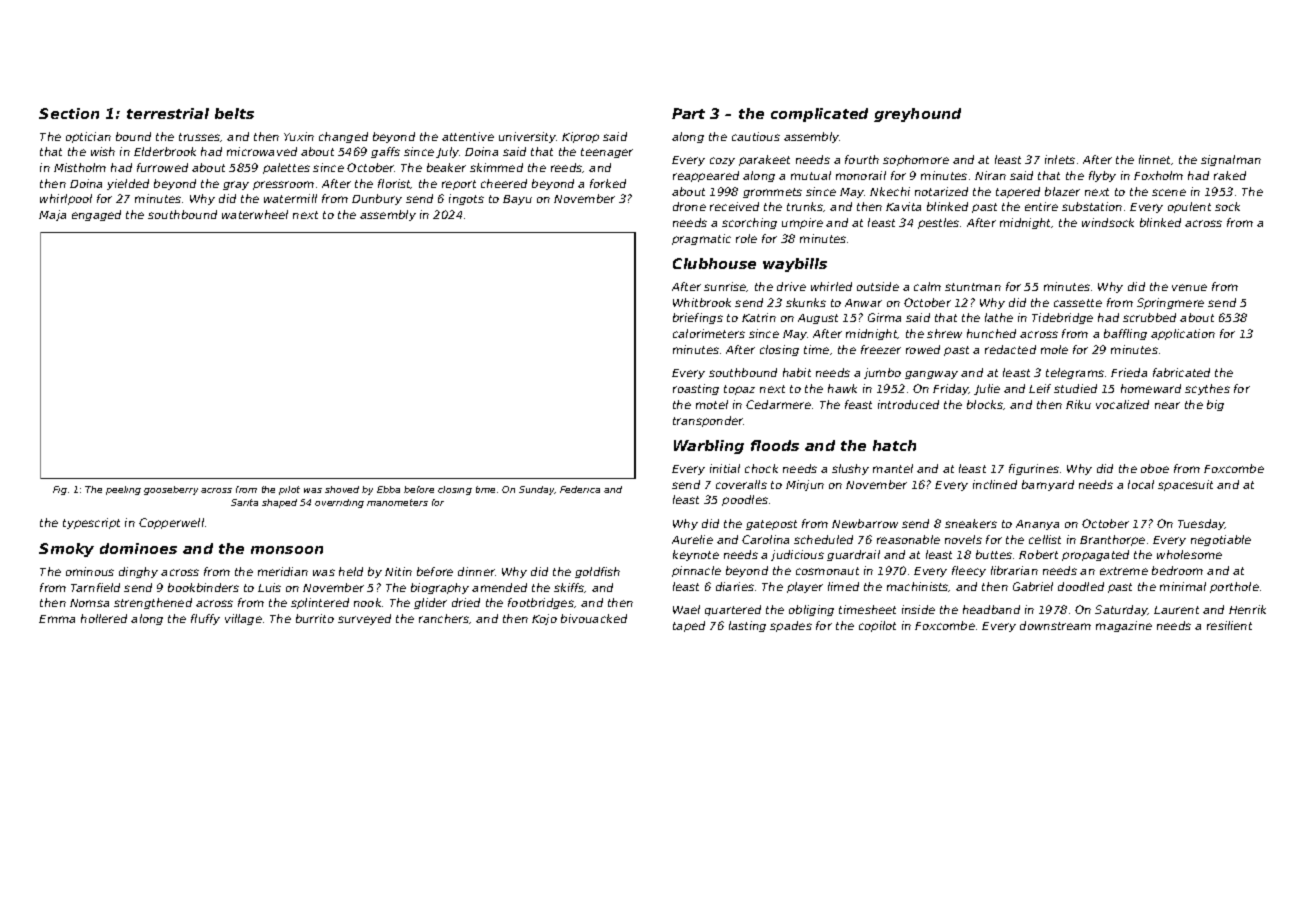 The image size is (1308, 924). I want to click on surveyed, so click(364, 619).
